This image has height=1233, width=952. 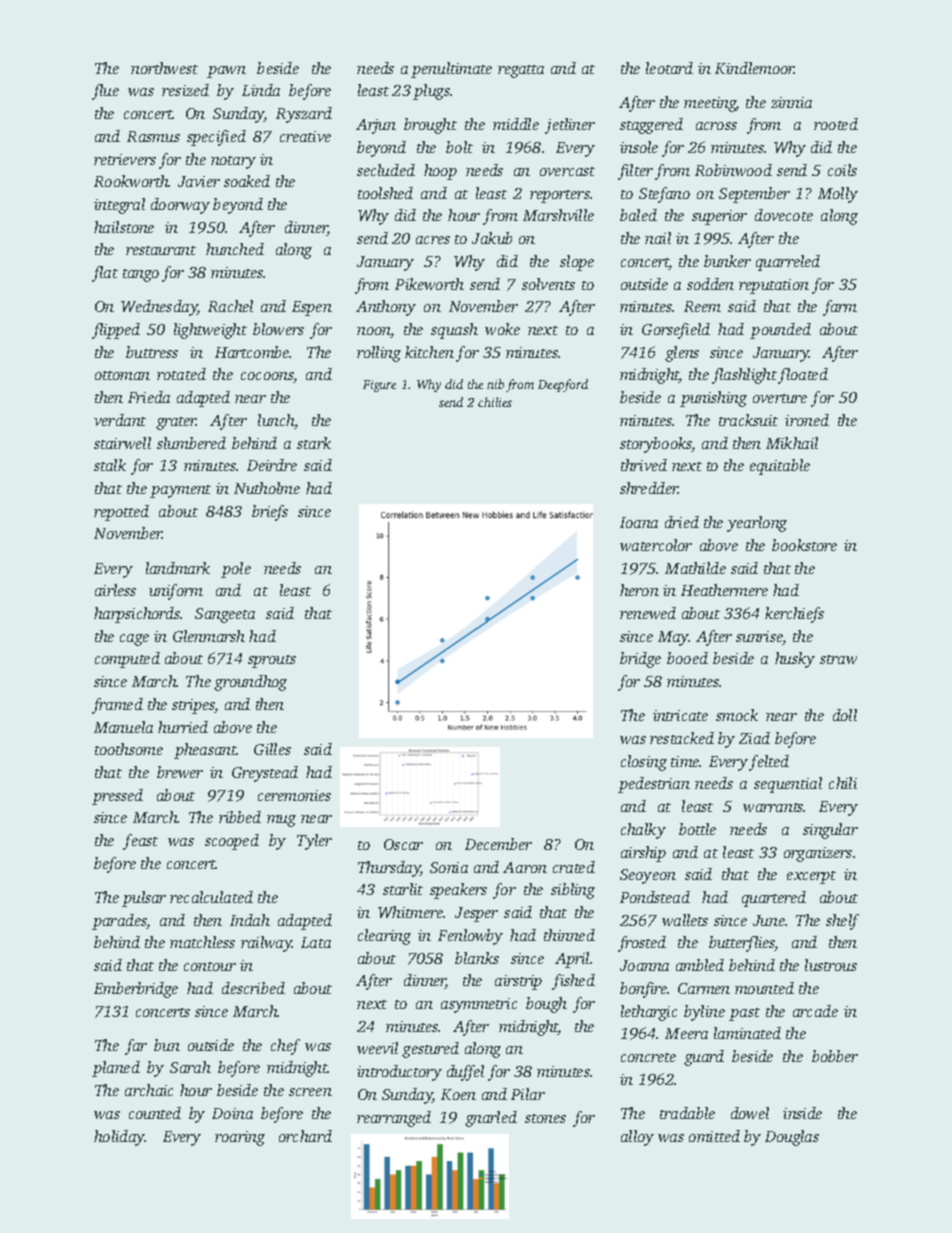 I want to click on leotard, so click(x=669, y=68).
